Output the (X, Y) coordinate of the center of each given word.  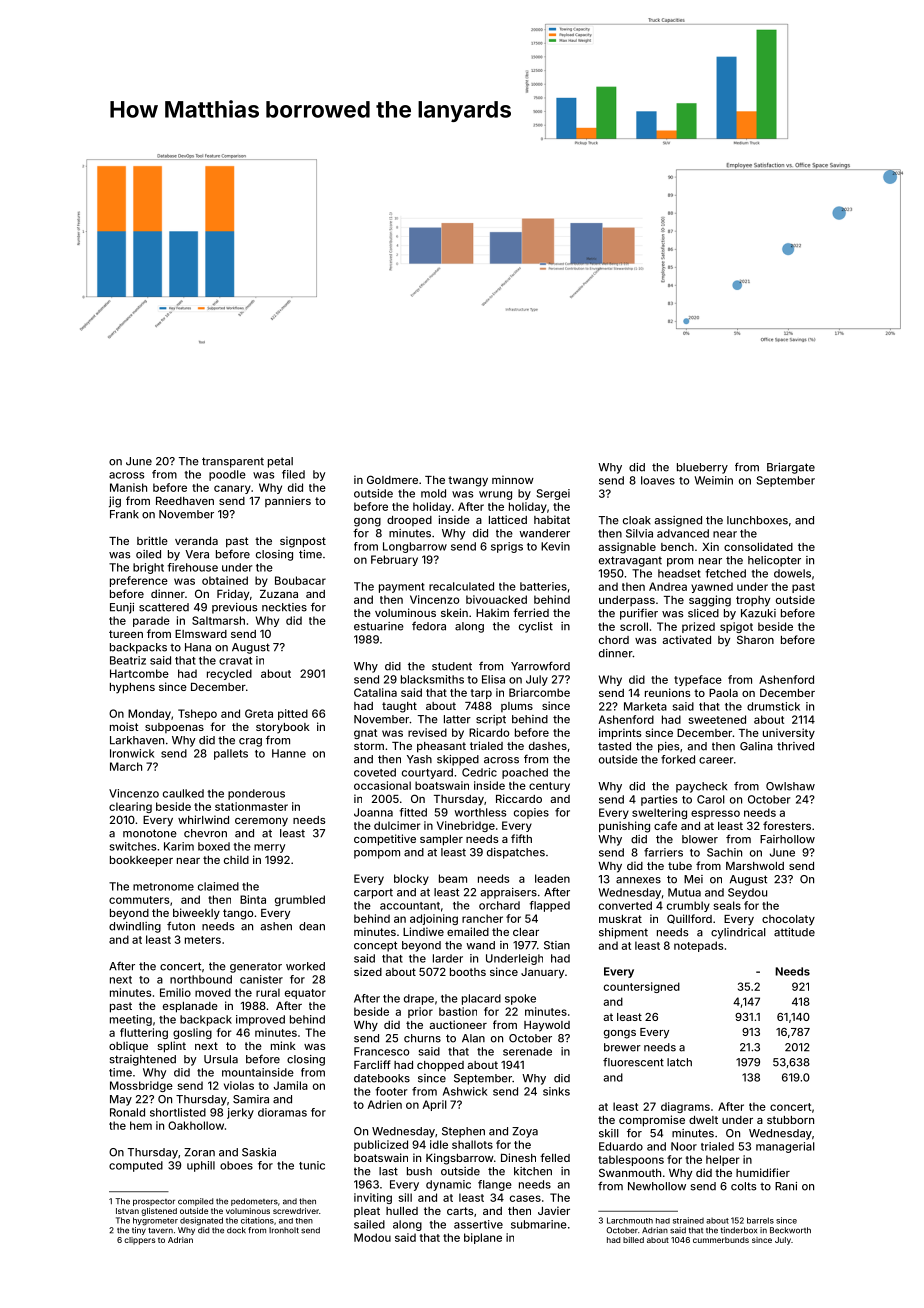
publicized (381, 1145)
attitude (794, 932)
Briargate (791, 468)
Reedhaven (185, 501)
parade (151, 621)
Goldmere (392, 479)
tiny (139, 1231)
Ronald (127, 1112)
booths (468, 972)
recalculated (461, 586)
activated (686, 639)
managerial (785, 1147)
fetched (725, 573)
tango (238, 914)
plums (517, 707)
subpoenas (174, 728)
